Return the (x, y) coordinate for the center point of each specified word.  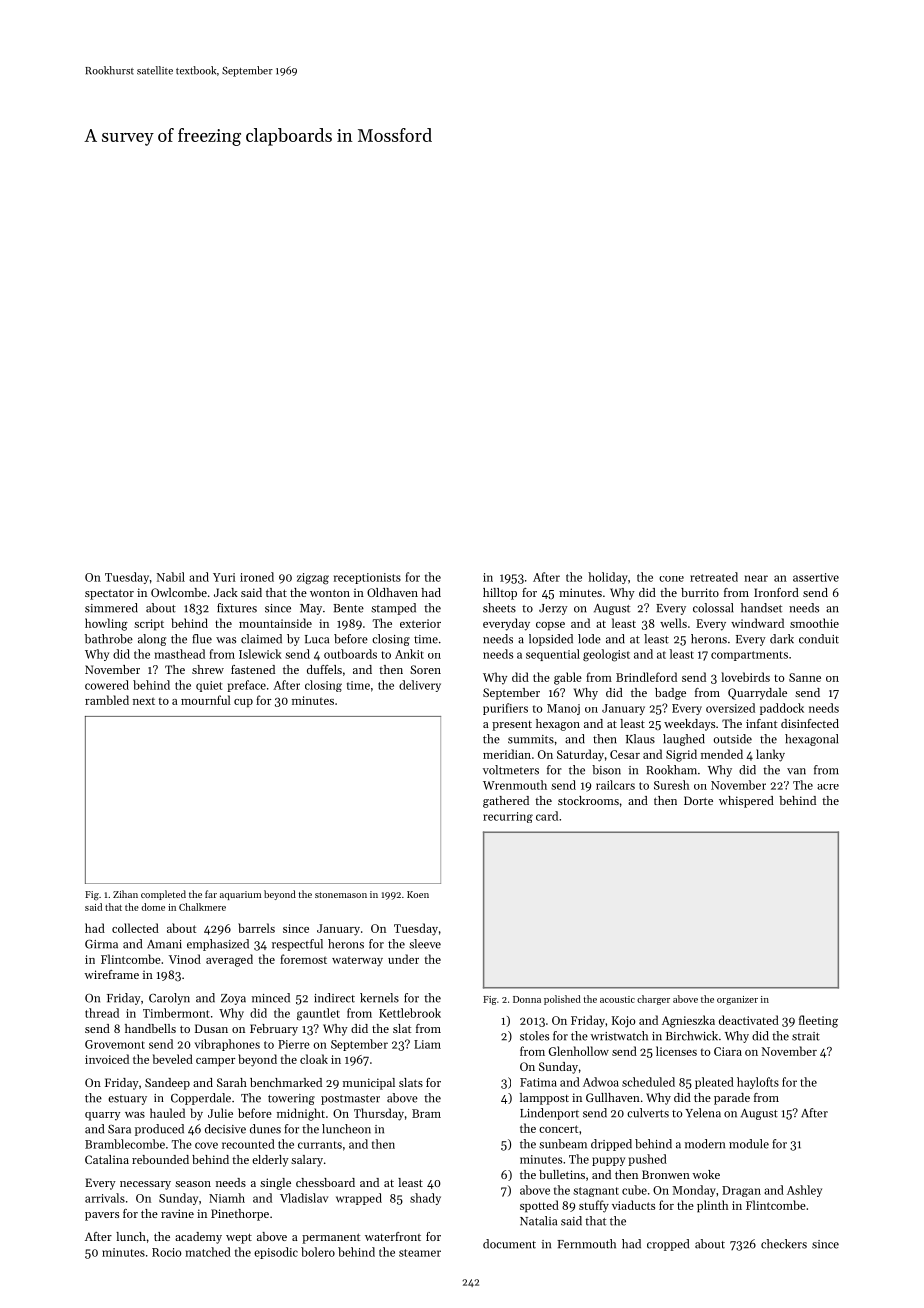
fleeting (818, 1021)
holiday (608, 578)
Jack (226, 592)
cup (243, 703)
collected (135, 928)
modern (705, 1144)
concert (558, 1129)
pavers (102, 1216)
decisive (225, 1129)
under (403, 959)
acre (828, 787)
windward (757, 623)
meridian (507, 754)
